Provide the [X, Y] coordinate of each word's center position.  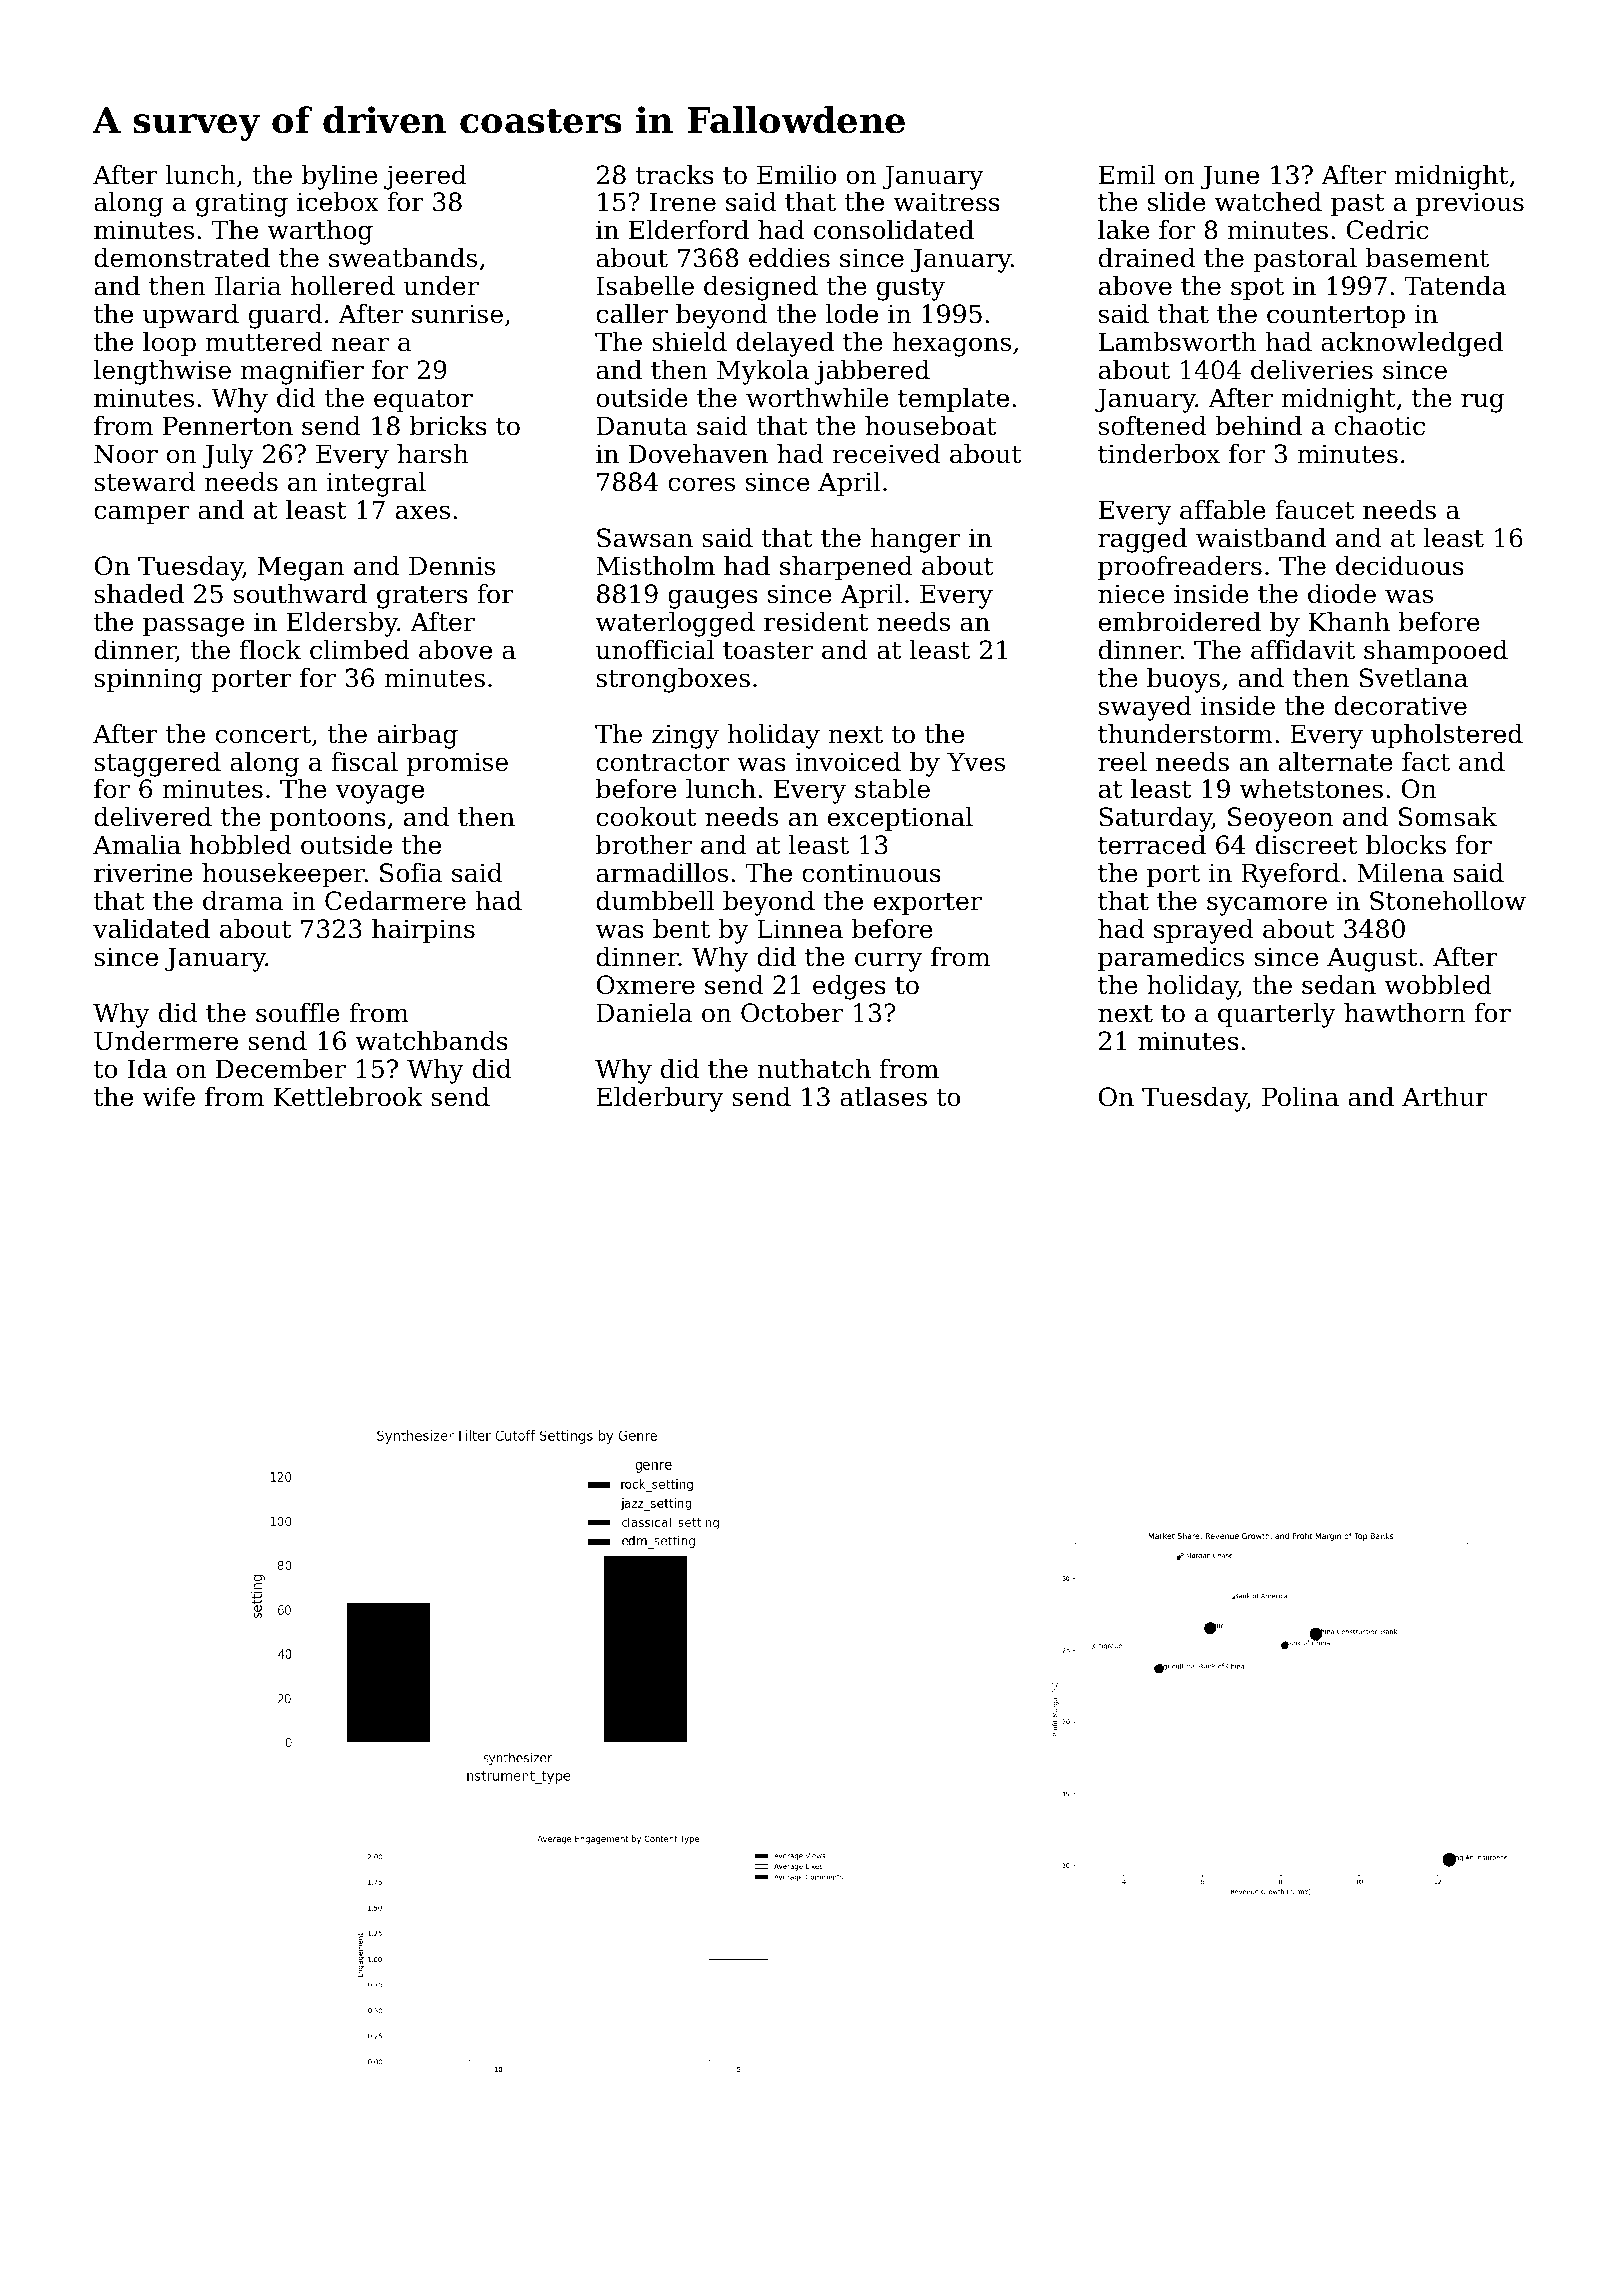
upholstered [1447, 736]
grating [242, 204]
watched [1268, 202]
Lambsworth [1178, 342]
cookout [646, 817]
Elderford [689, 230]
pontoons [328, 820]
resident [816, 622]
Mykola [763, 372]
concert [263, 735]
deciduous [1400, 566]
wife [169, 1097]
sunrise [457, 314]
